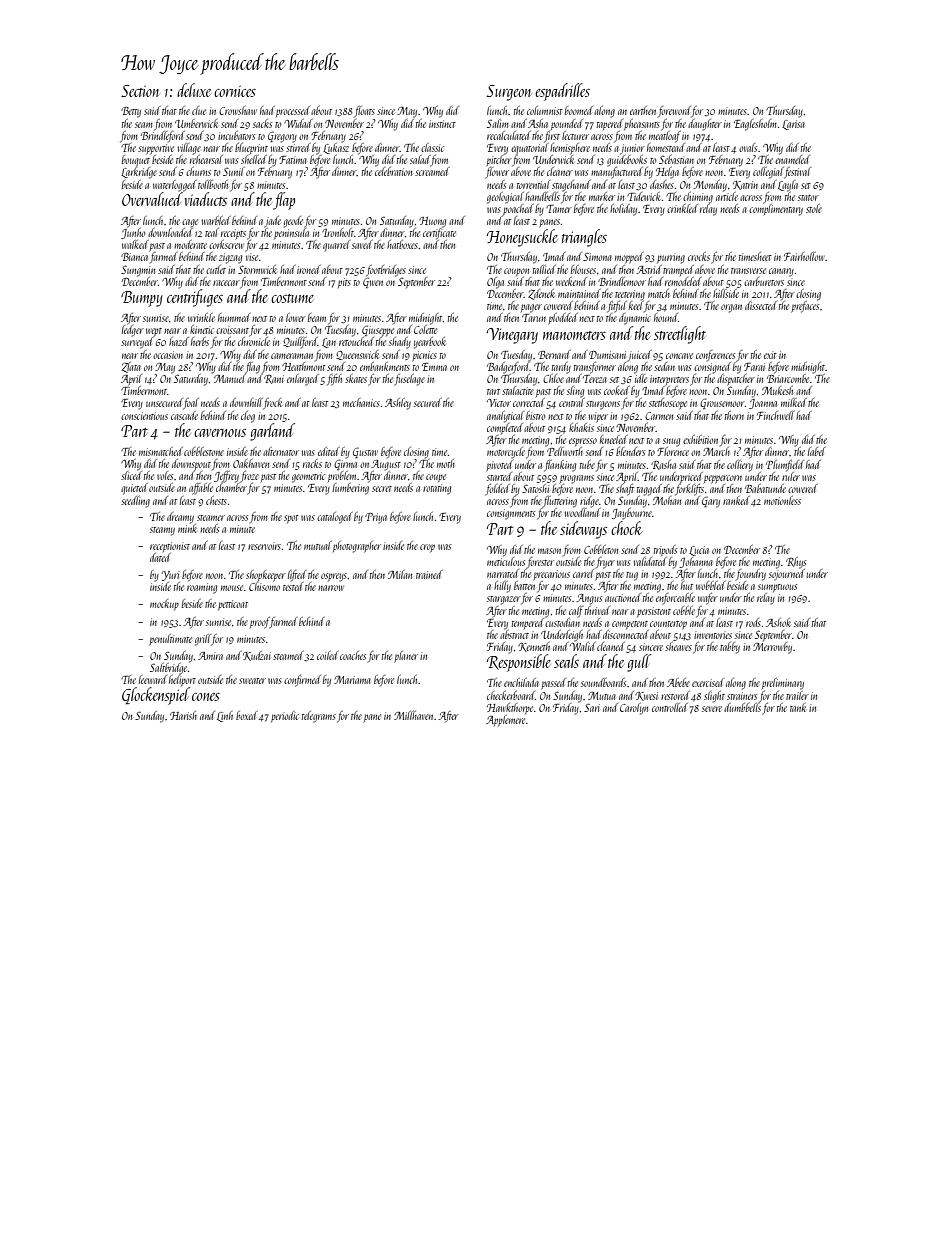 The width and height of the page is (952, 1233). I want to click on Surgeon, so click(509, 93).
